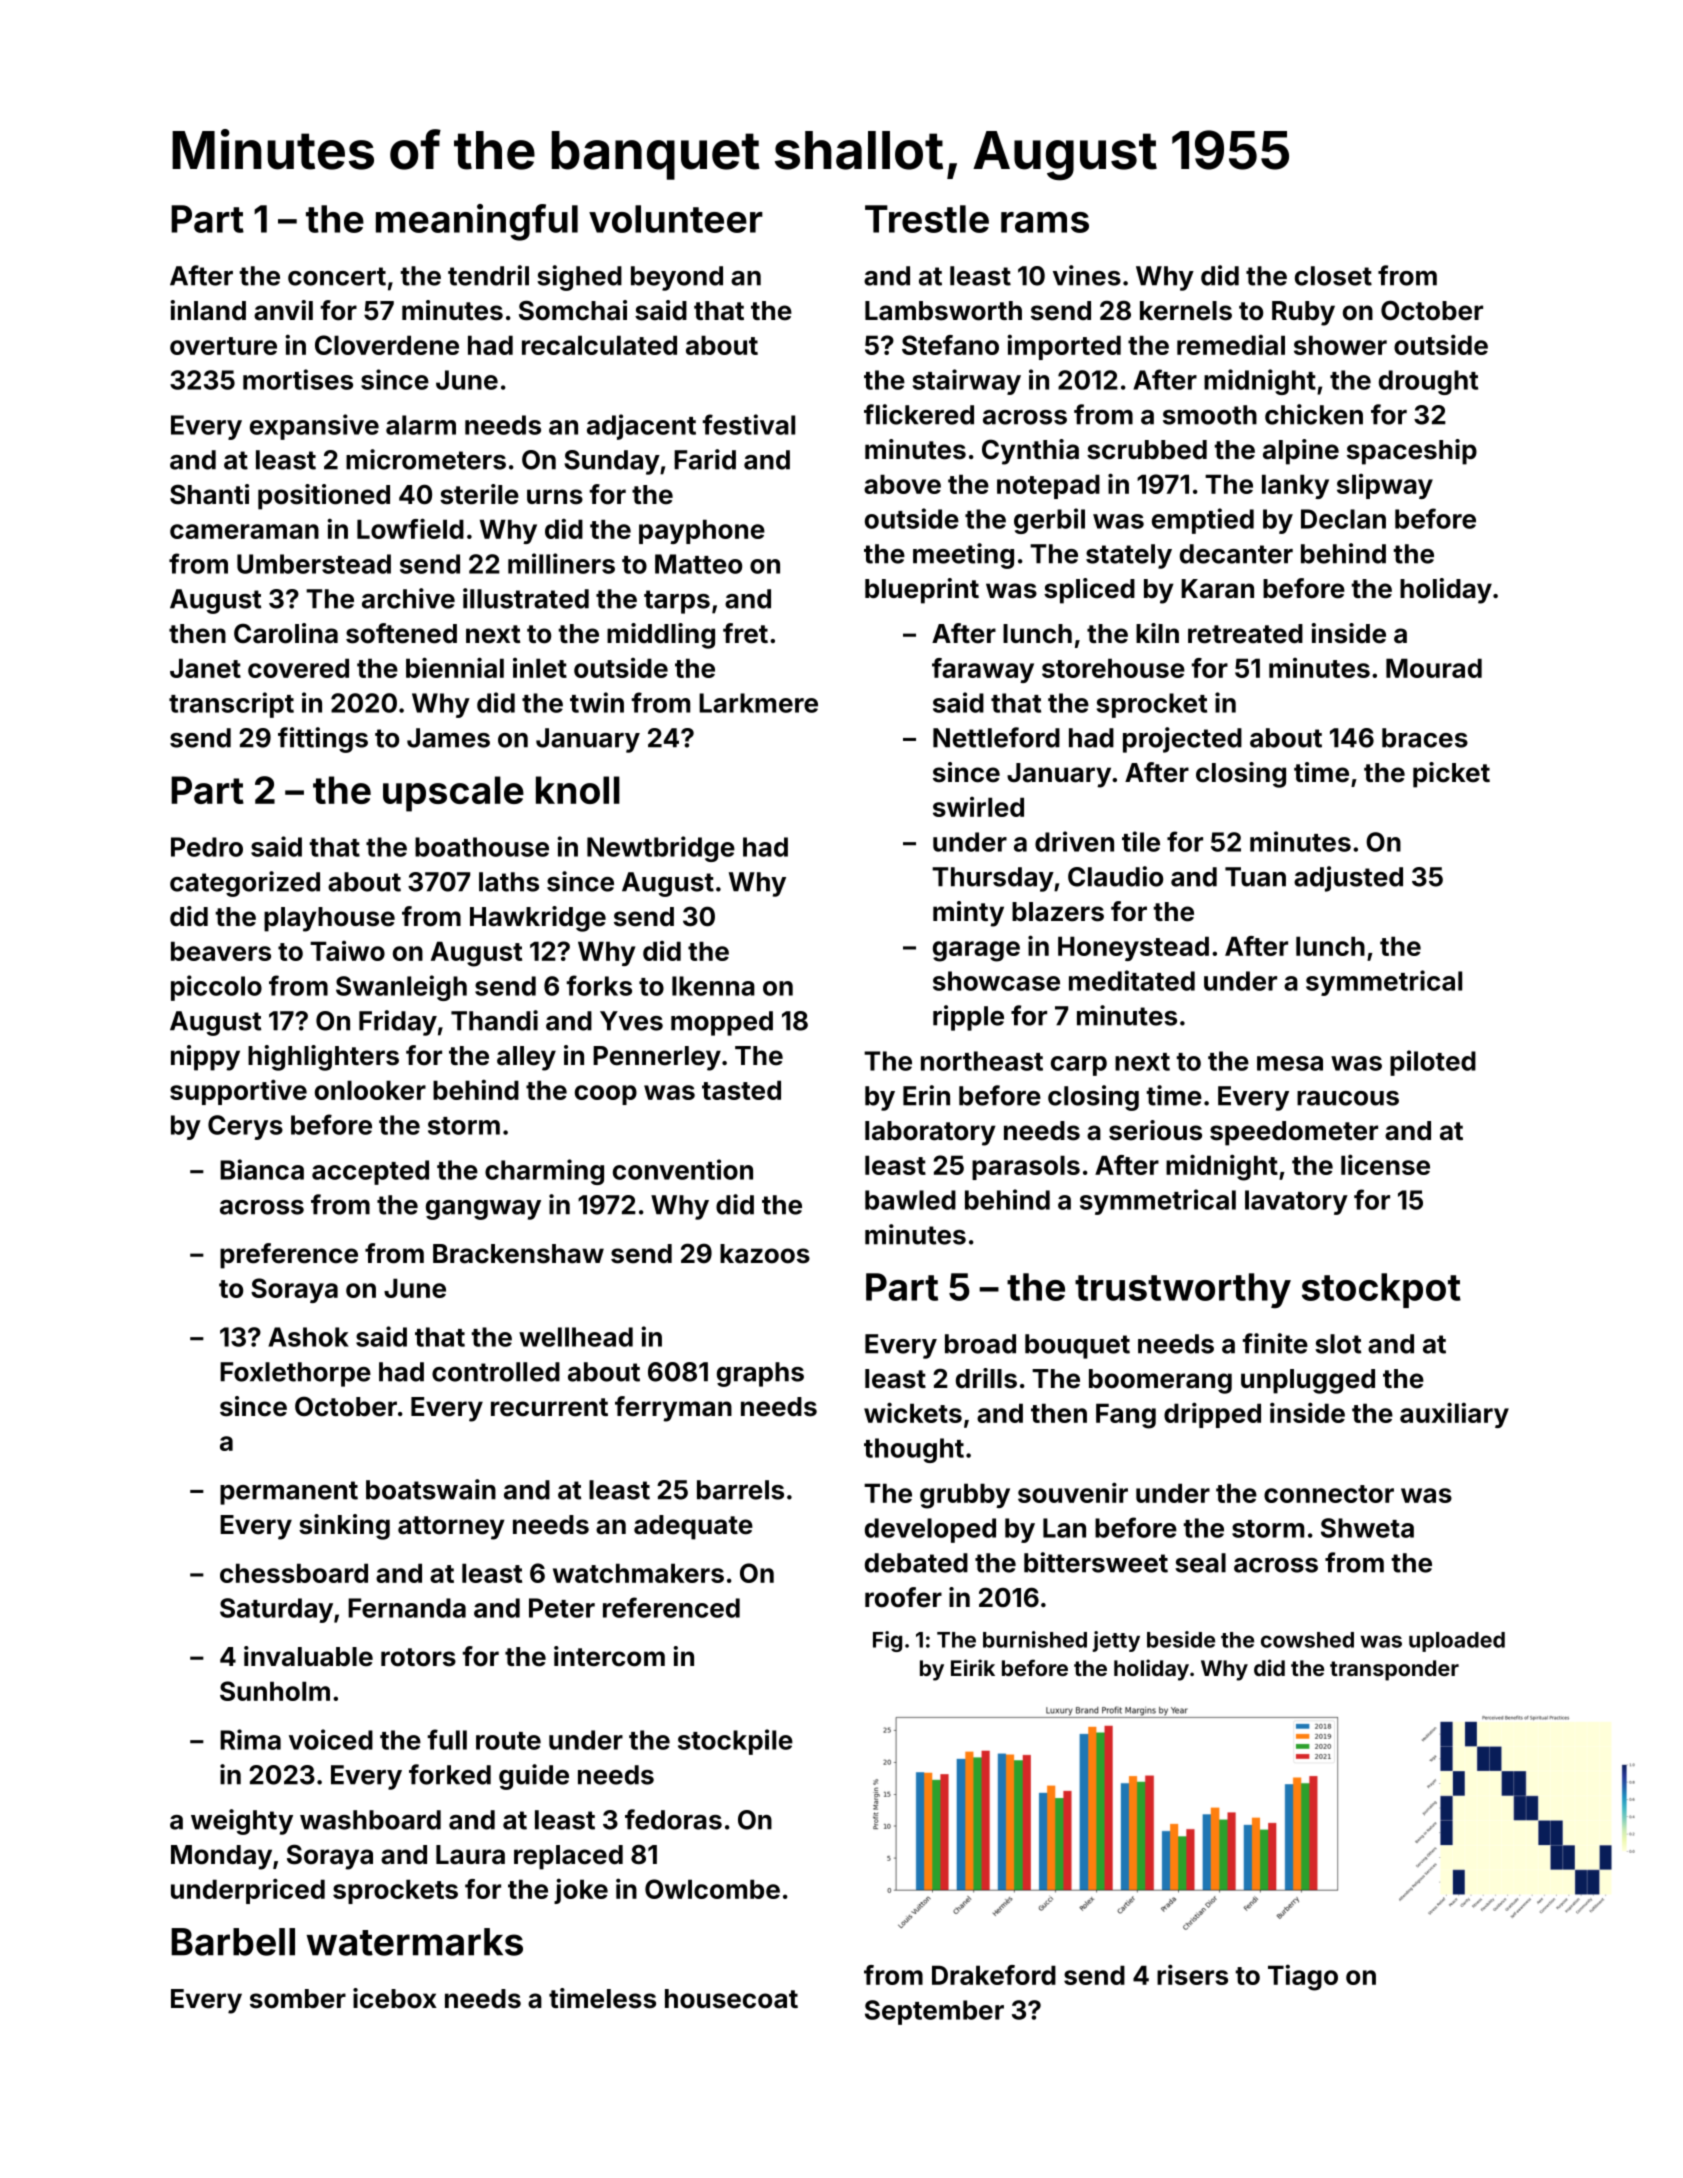  I want to click on transponder, so click(1394, 1670).
